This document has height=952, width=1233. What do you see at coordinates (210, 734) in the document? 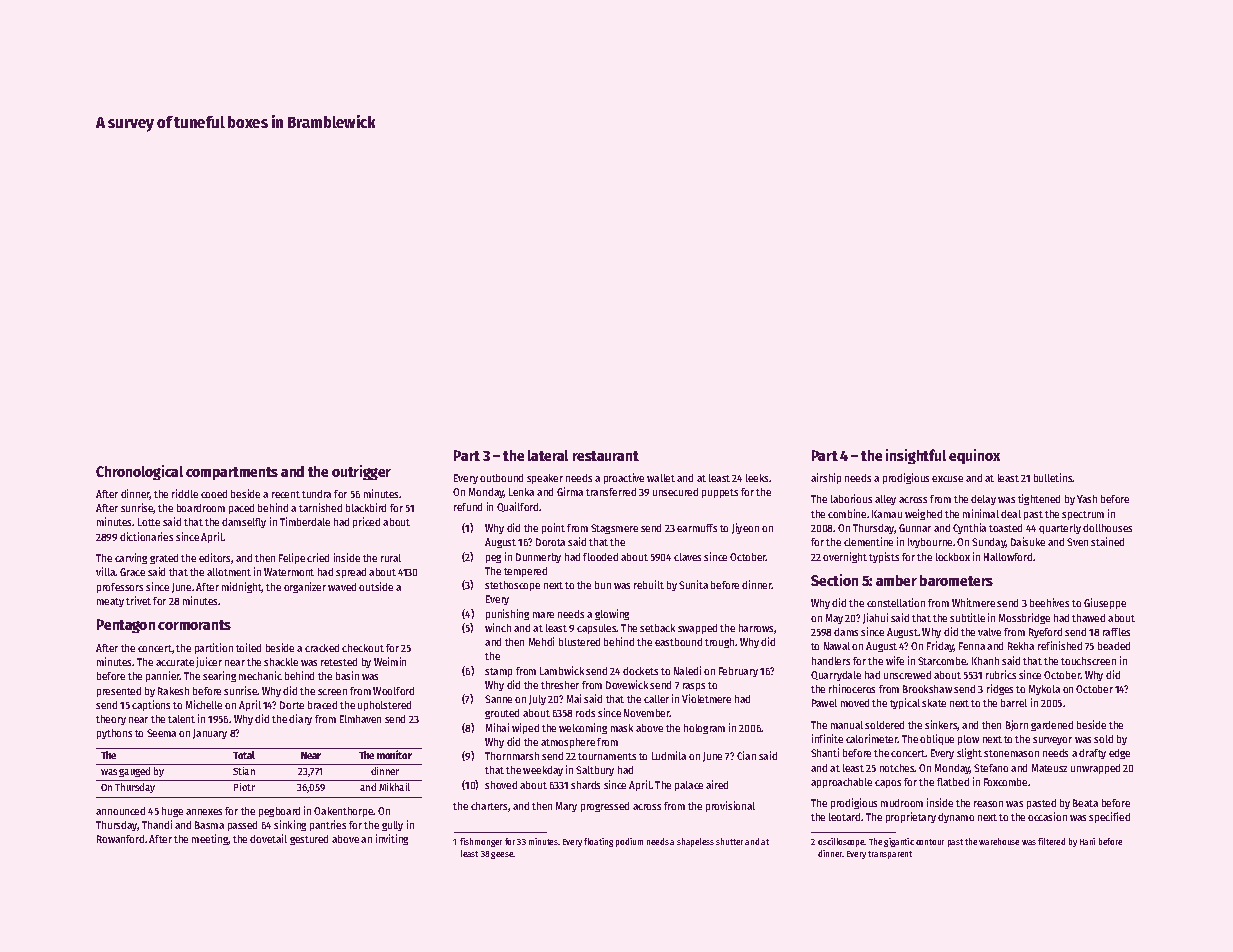
I see `January` at bounding box center [210, 734].
